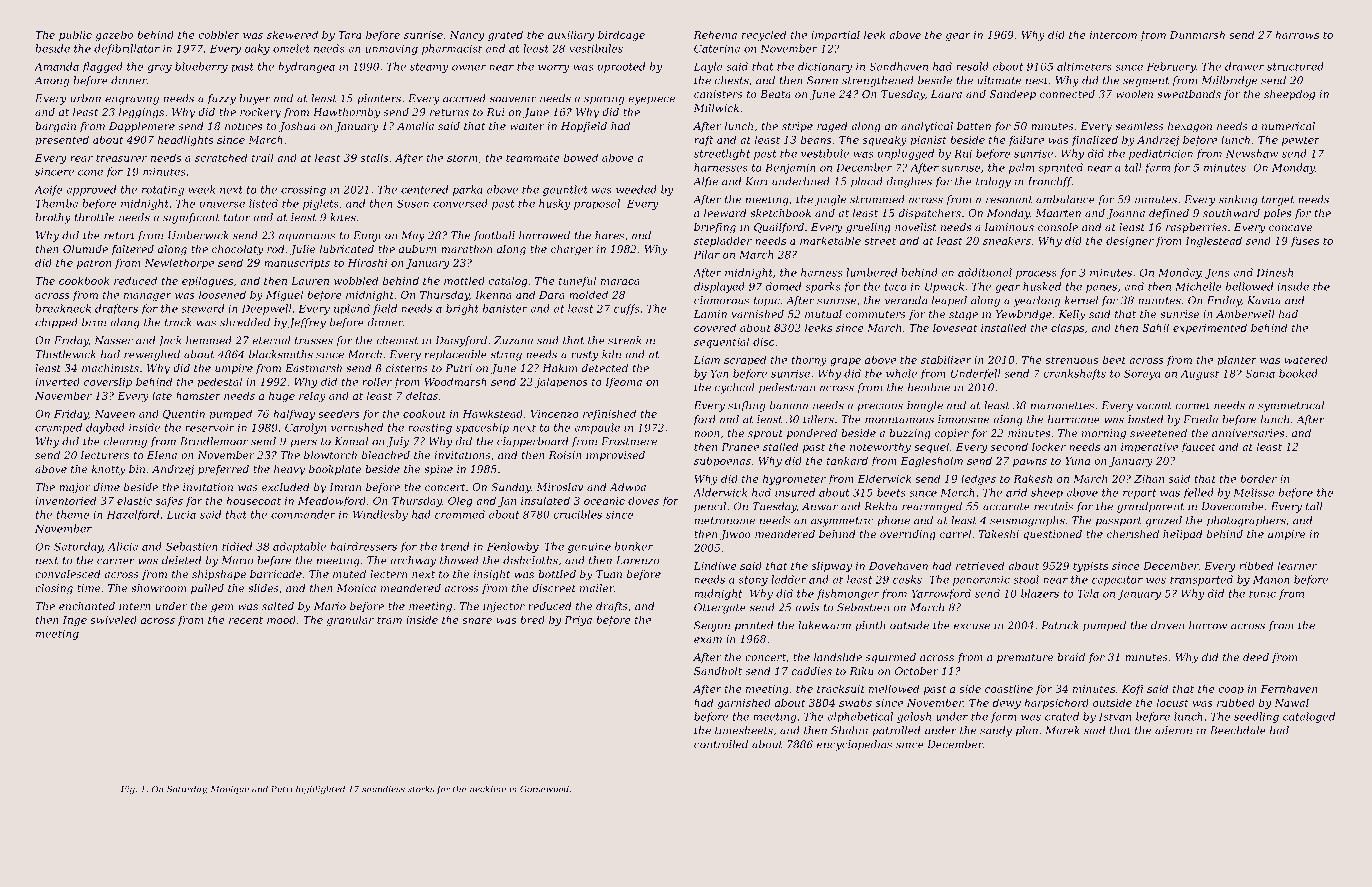  What do you see at coordinates (1256, 657) in the screenshot?
I see `deed` at bounding box center [1256, 657].
